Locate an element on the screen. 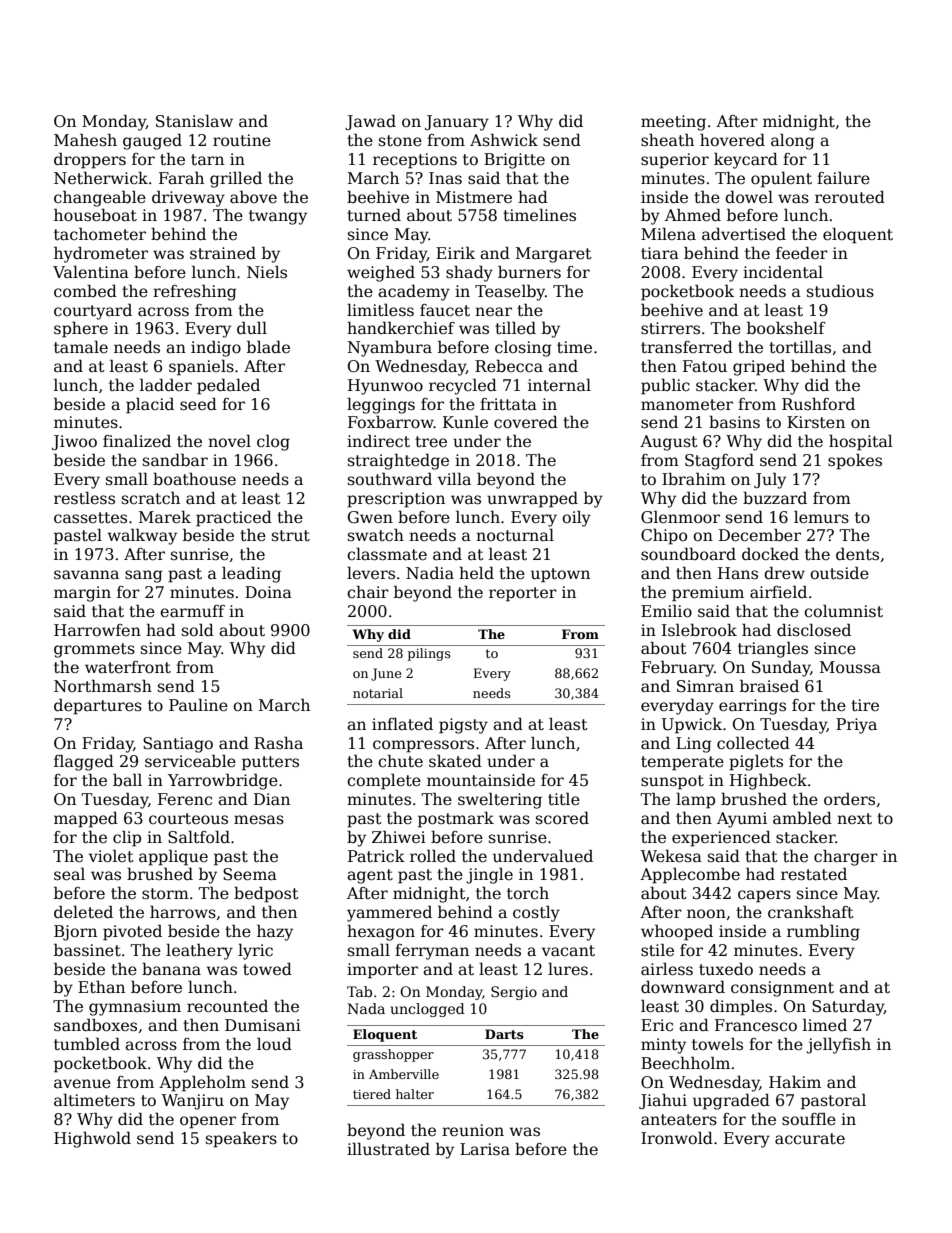 Image resolution: width=952 pixels, height=1233 pixels. academy is located at coordinates (414, 293).
